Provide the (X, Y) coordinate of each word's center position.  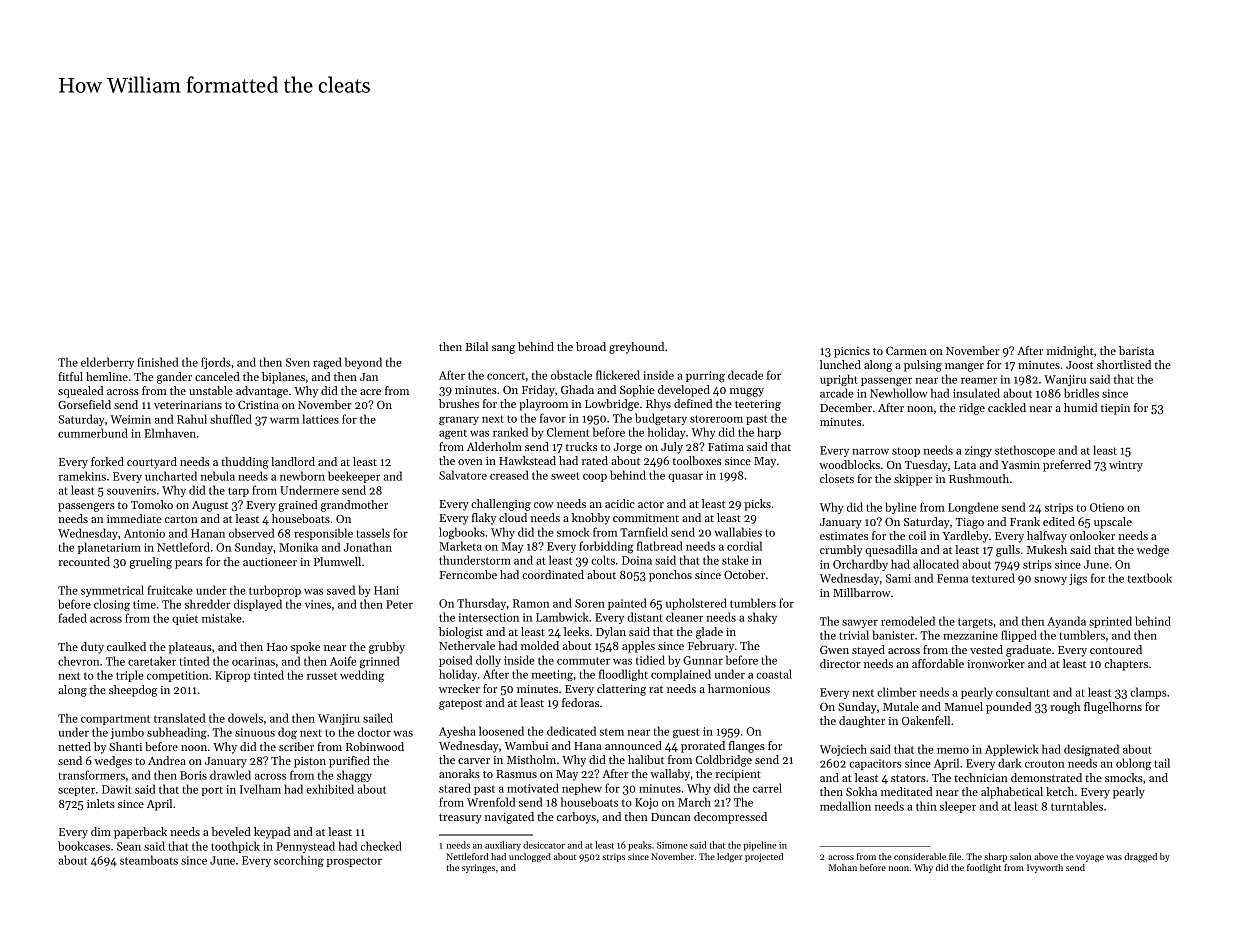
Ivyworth (1045, 868)
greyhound (636, 348)
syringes (478, 868)
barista (1136, 350)
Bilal (477, 346)
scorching (299, 861)
